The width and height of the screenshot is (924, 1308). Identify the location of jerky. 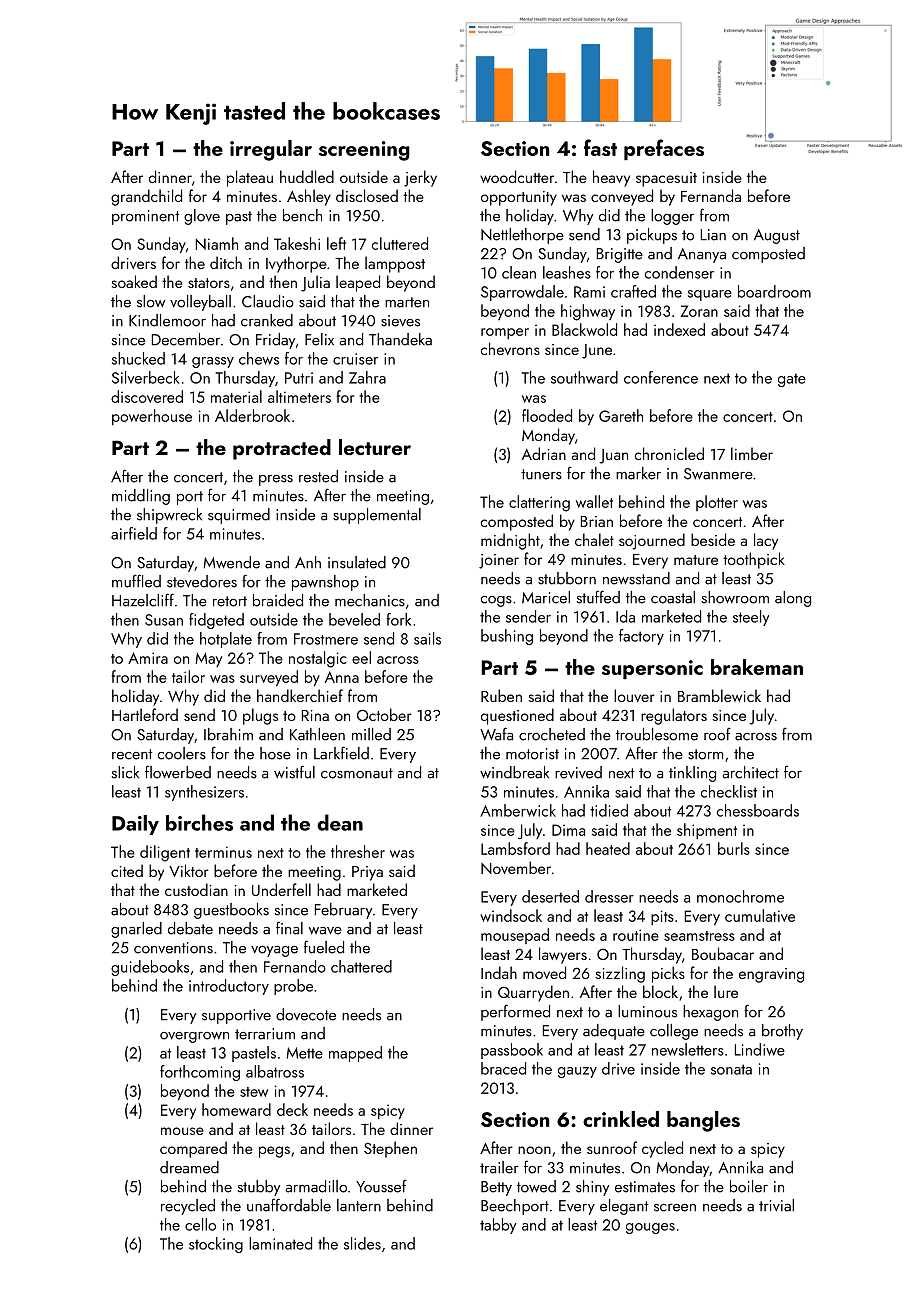
(420, 178).
